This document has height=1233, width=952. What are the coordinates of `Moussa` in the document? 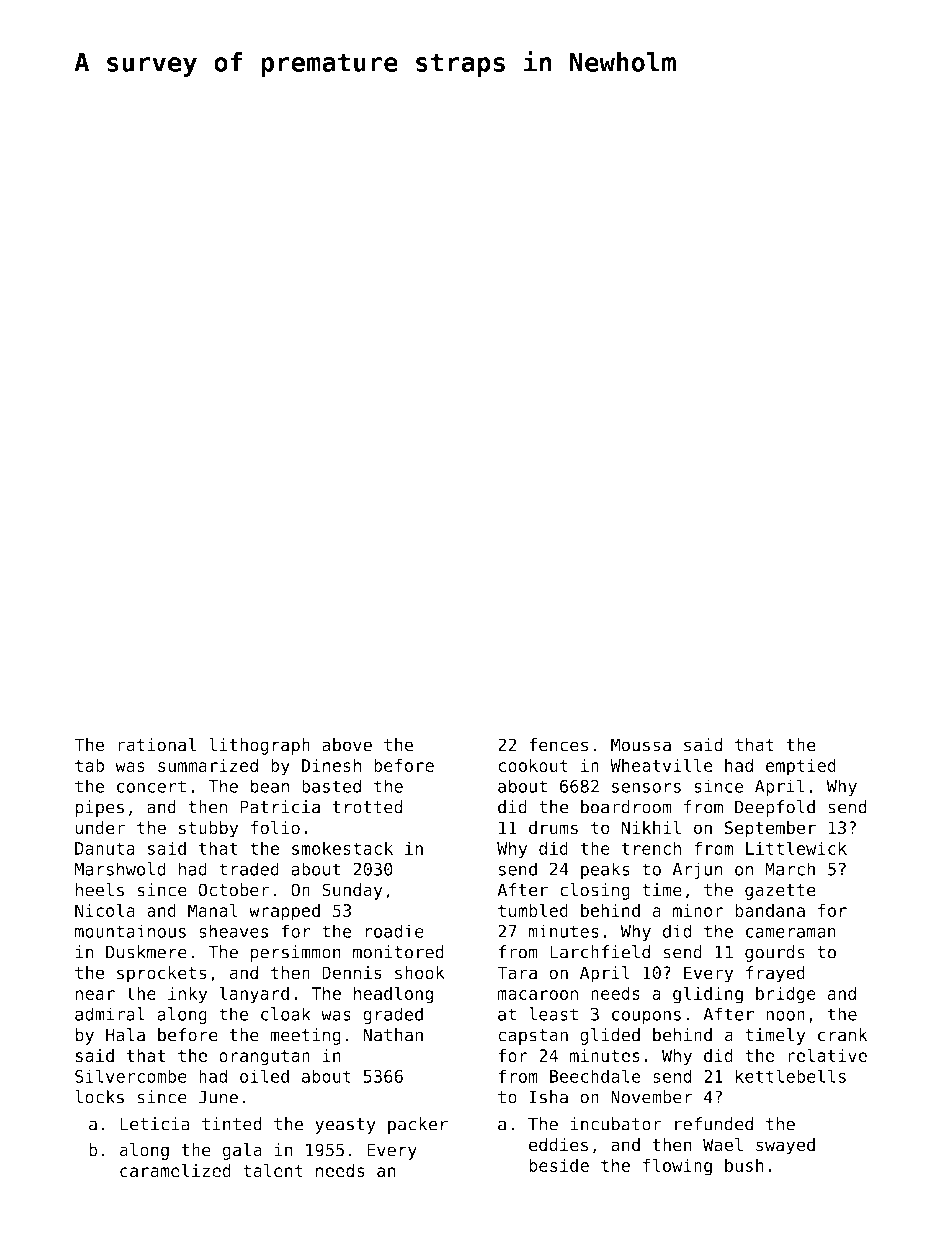 It's located at (641, 745).
